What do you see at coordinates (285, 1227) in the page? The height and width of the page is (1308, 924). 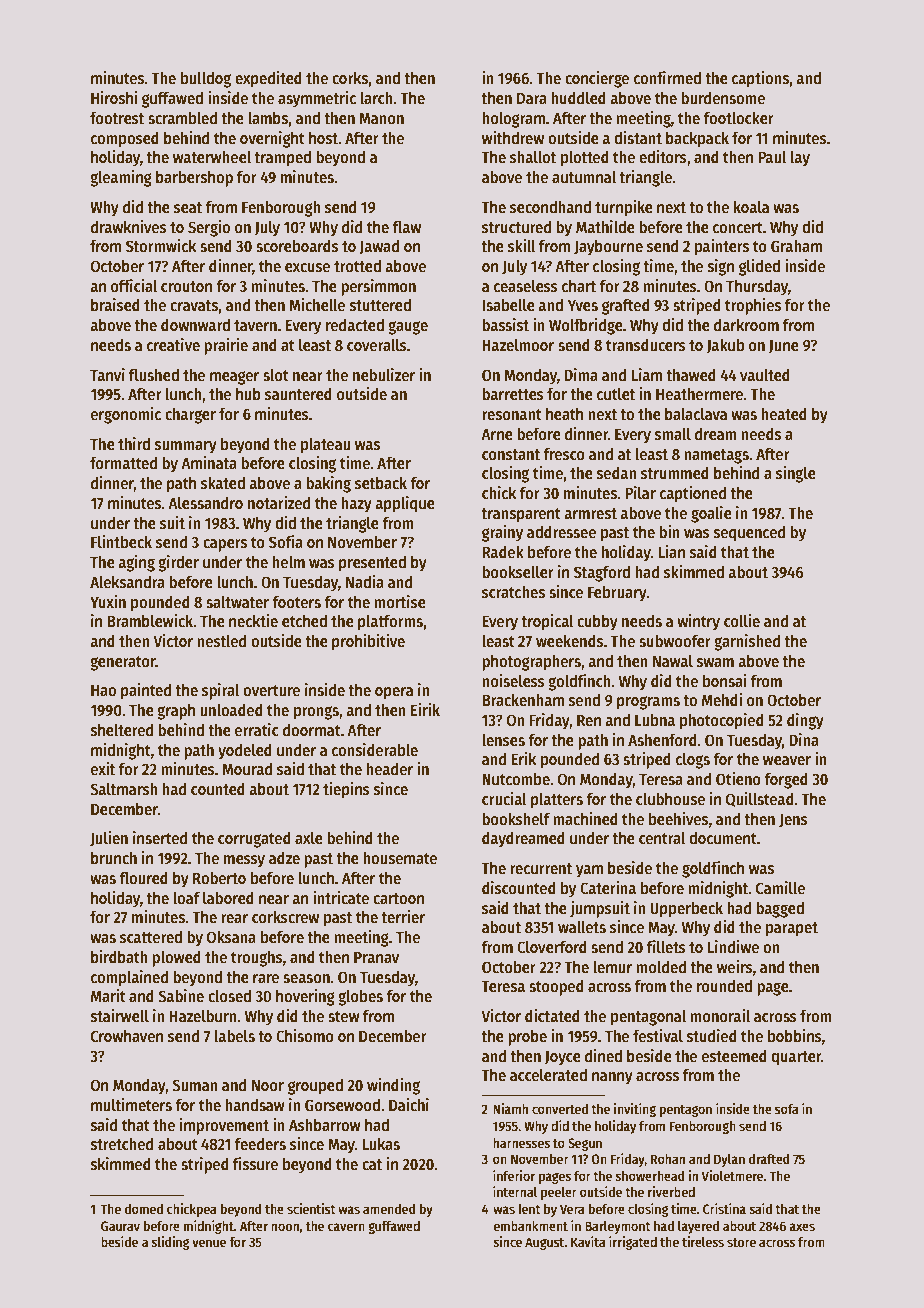 I see `noon` at bounding box center [285, 1227].
